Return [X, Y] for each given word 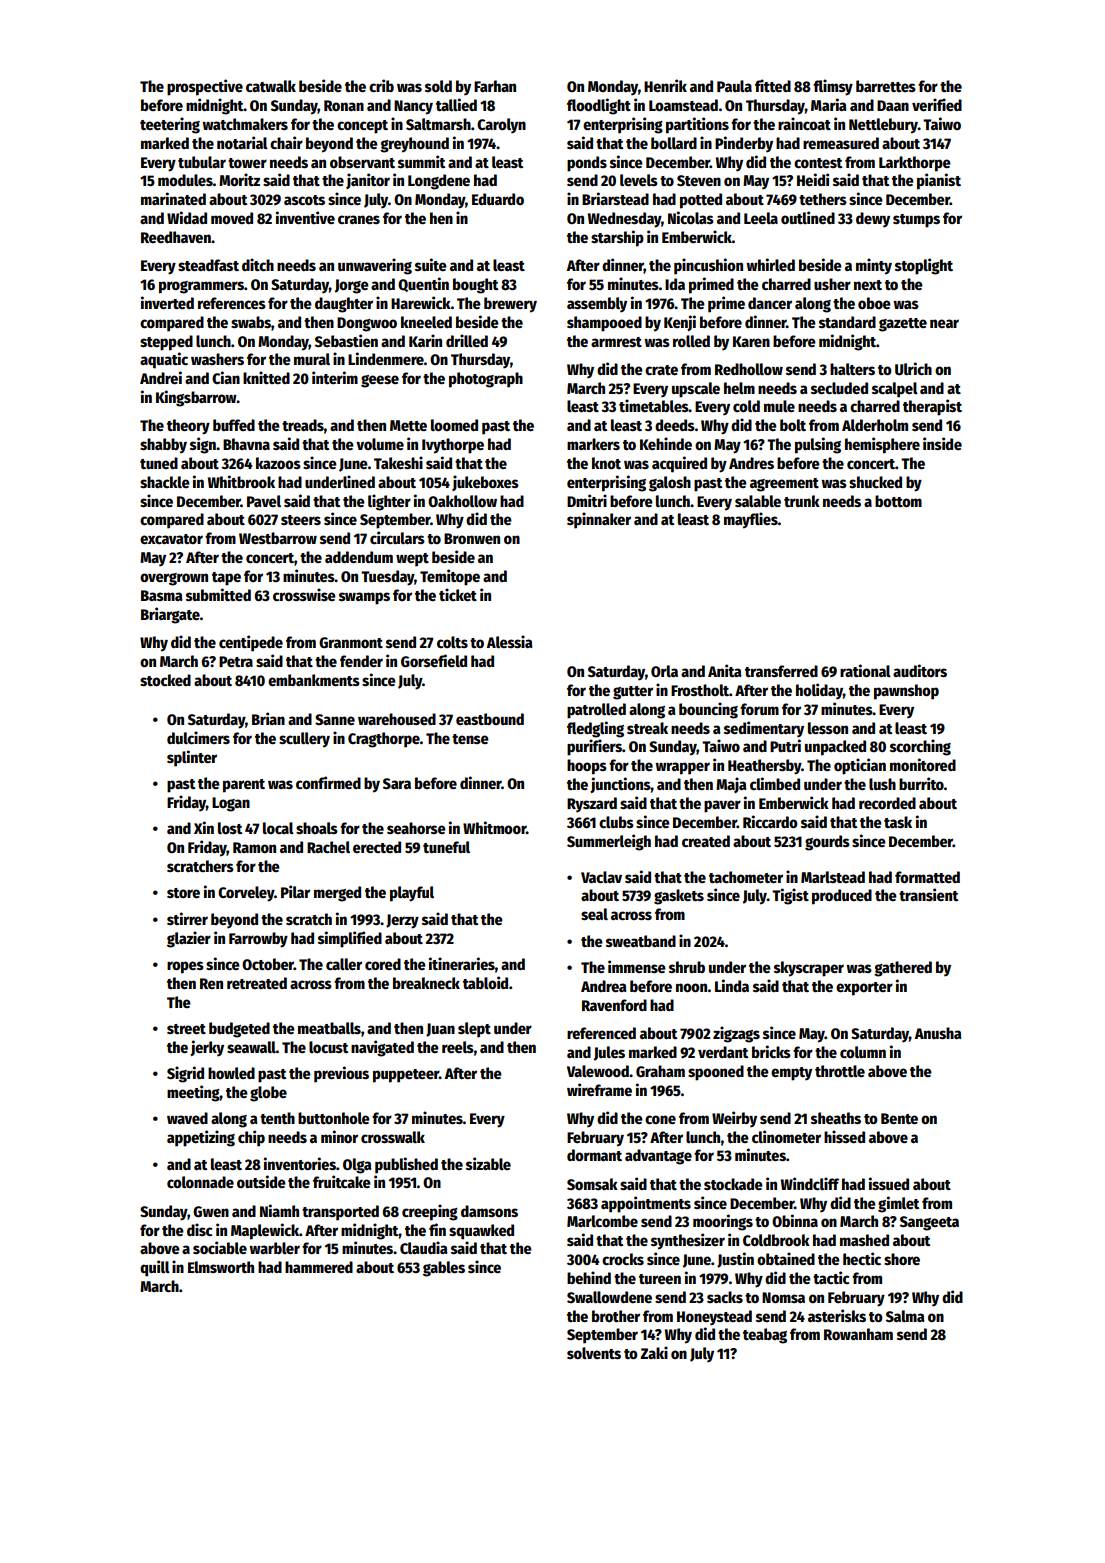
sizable [488, 1163]
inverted [167, 302]
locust [328, 1047]
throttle [840, 1071]
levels [639, 180]
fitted [773, 85]
